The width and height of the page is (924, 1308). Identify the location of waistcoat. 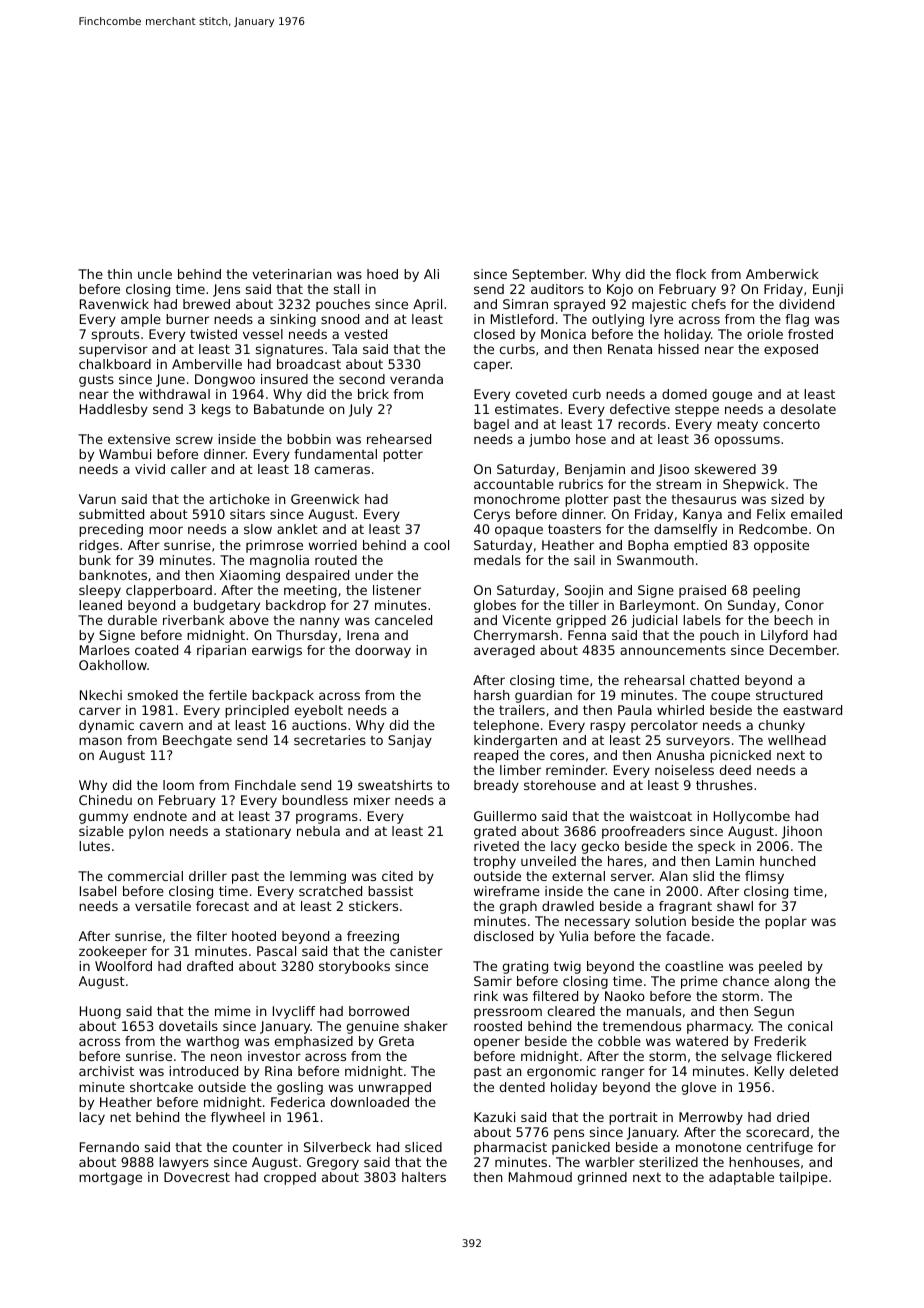
(661, 816).
